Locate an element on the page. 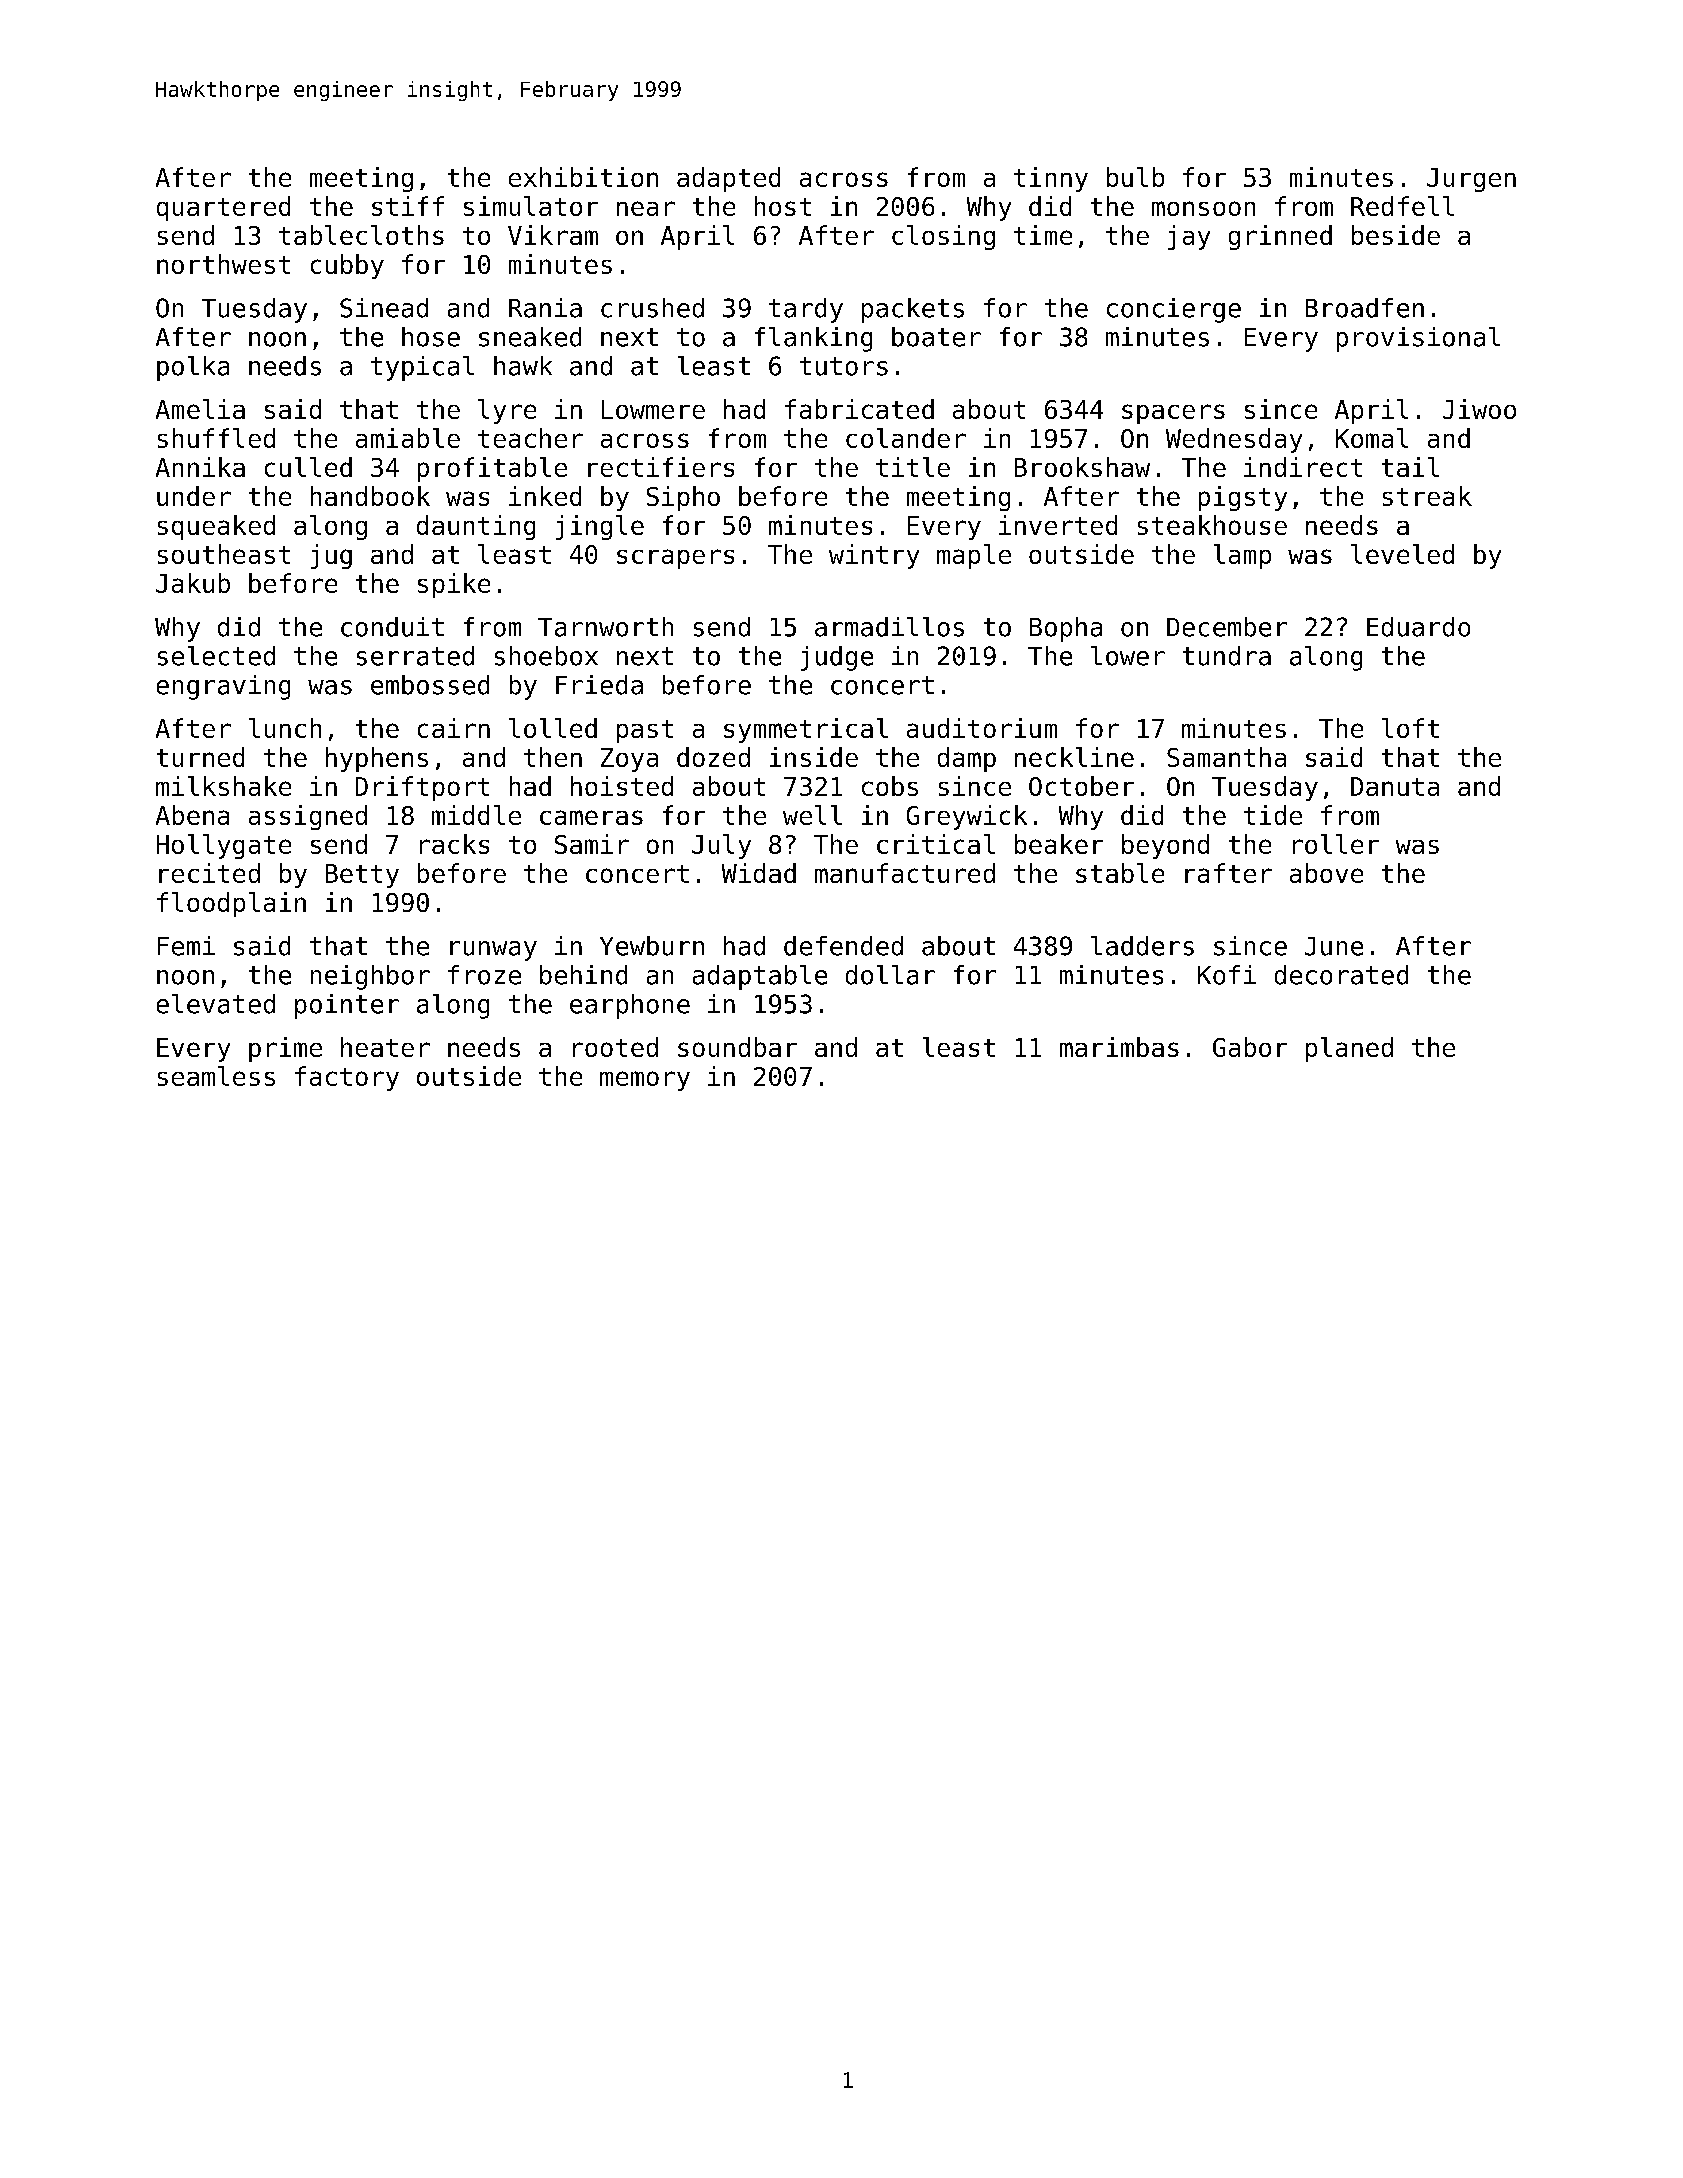 The width and height of the image is (1683, 2178). tinny is located at coordinates (1051, 179).
